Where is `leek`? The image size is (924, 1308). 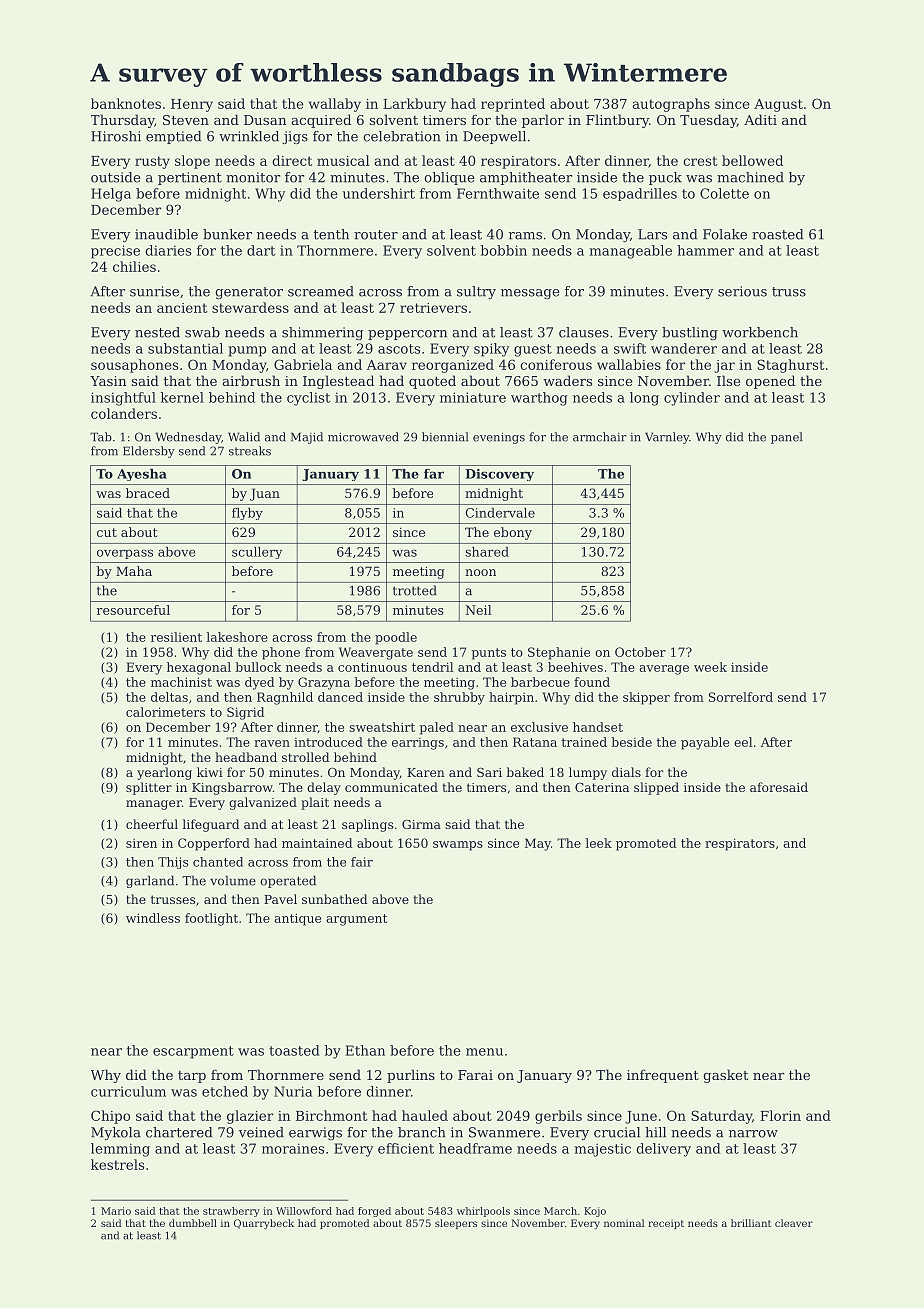
leek is located at coordinates (598, 843).
